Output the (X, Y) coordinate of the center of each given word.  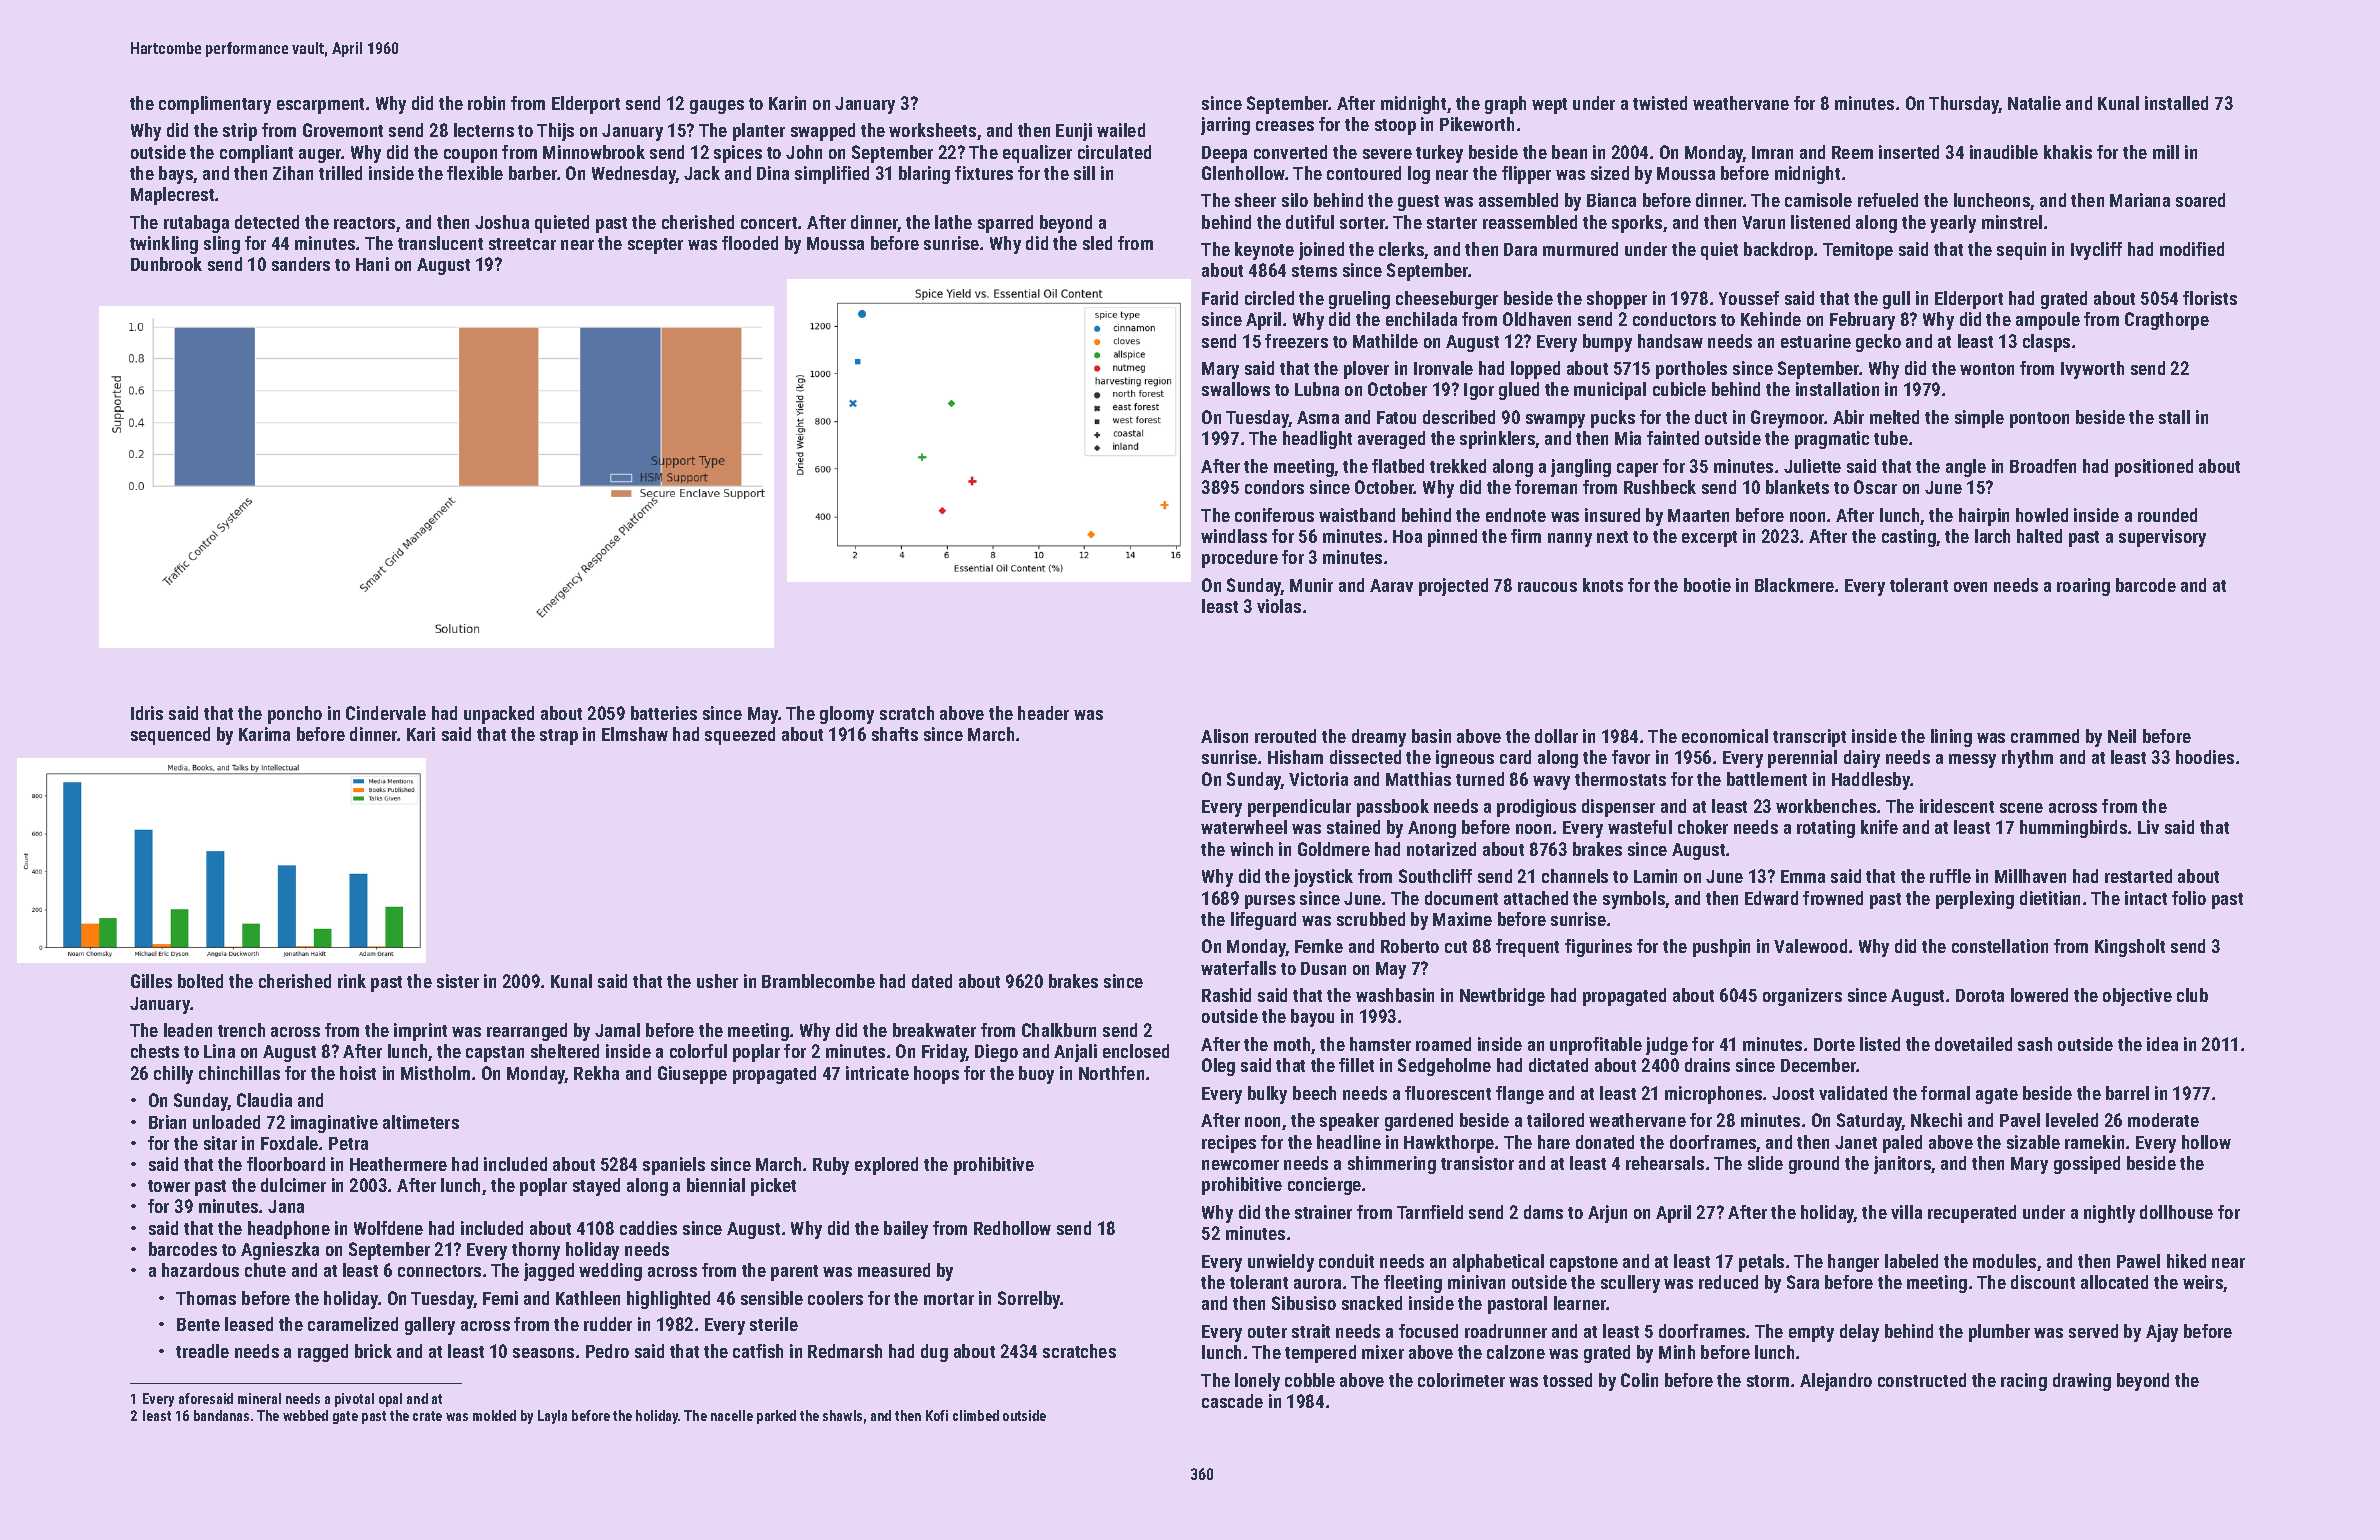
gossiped (2087, 1165)
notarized (1441, 849)
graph (1505, 105)
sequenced (170, 736)
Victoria (1318, 779)
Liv (2148, 827)
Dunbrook (166, 264)
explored (886, 1166)
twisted (1660, 103)
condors (1274, 487)
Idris (147, 713)
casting (1909, 538)
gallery (430, 1326)
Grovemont (343, 130)
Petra (348, 1143)
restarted (2138, 876)
